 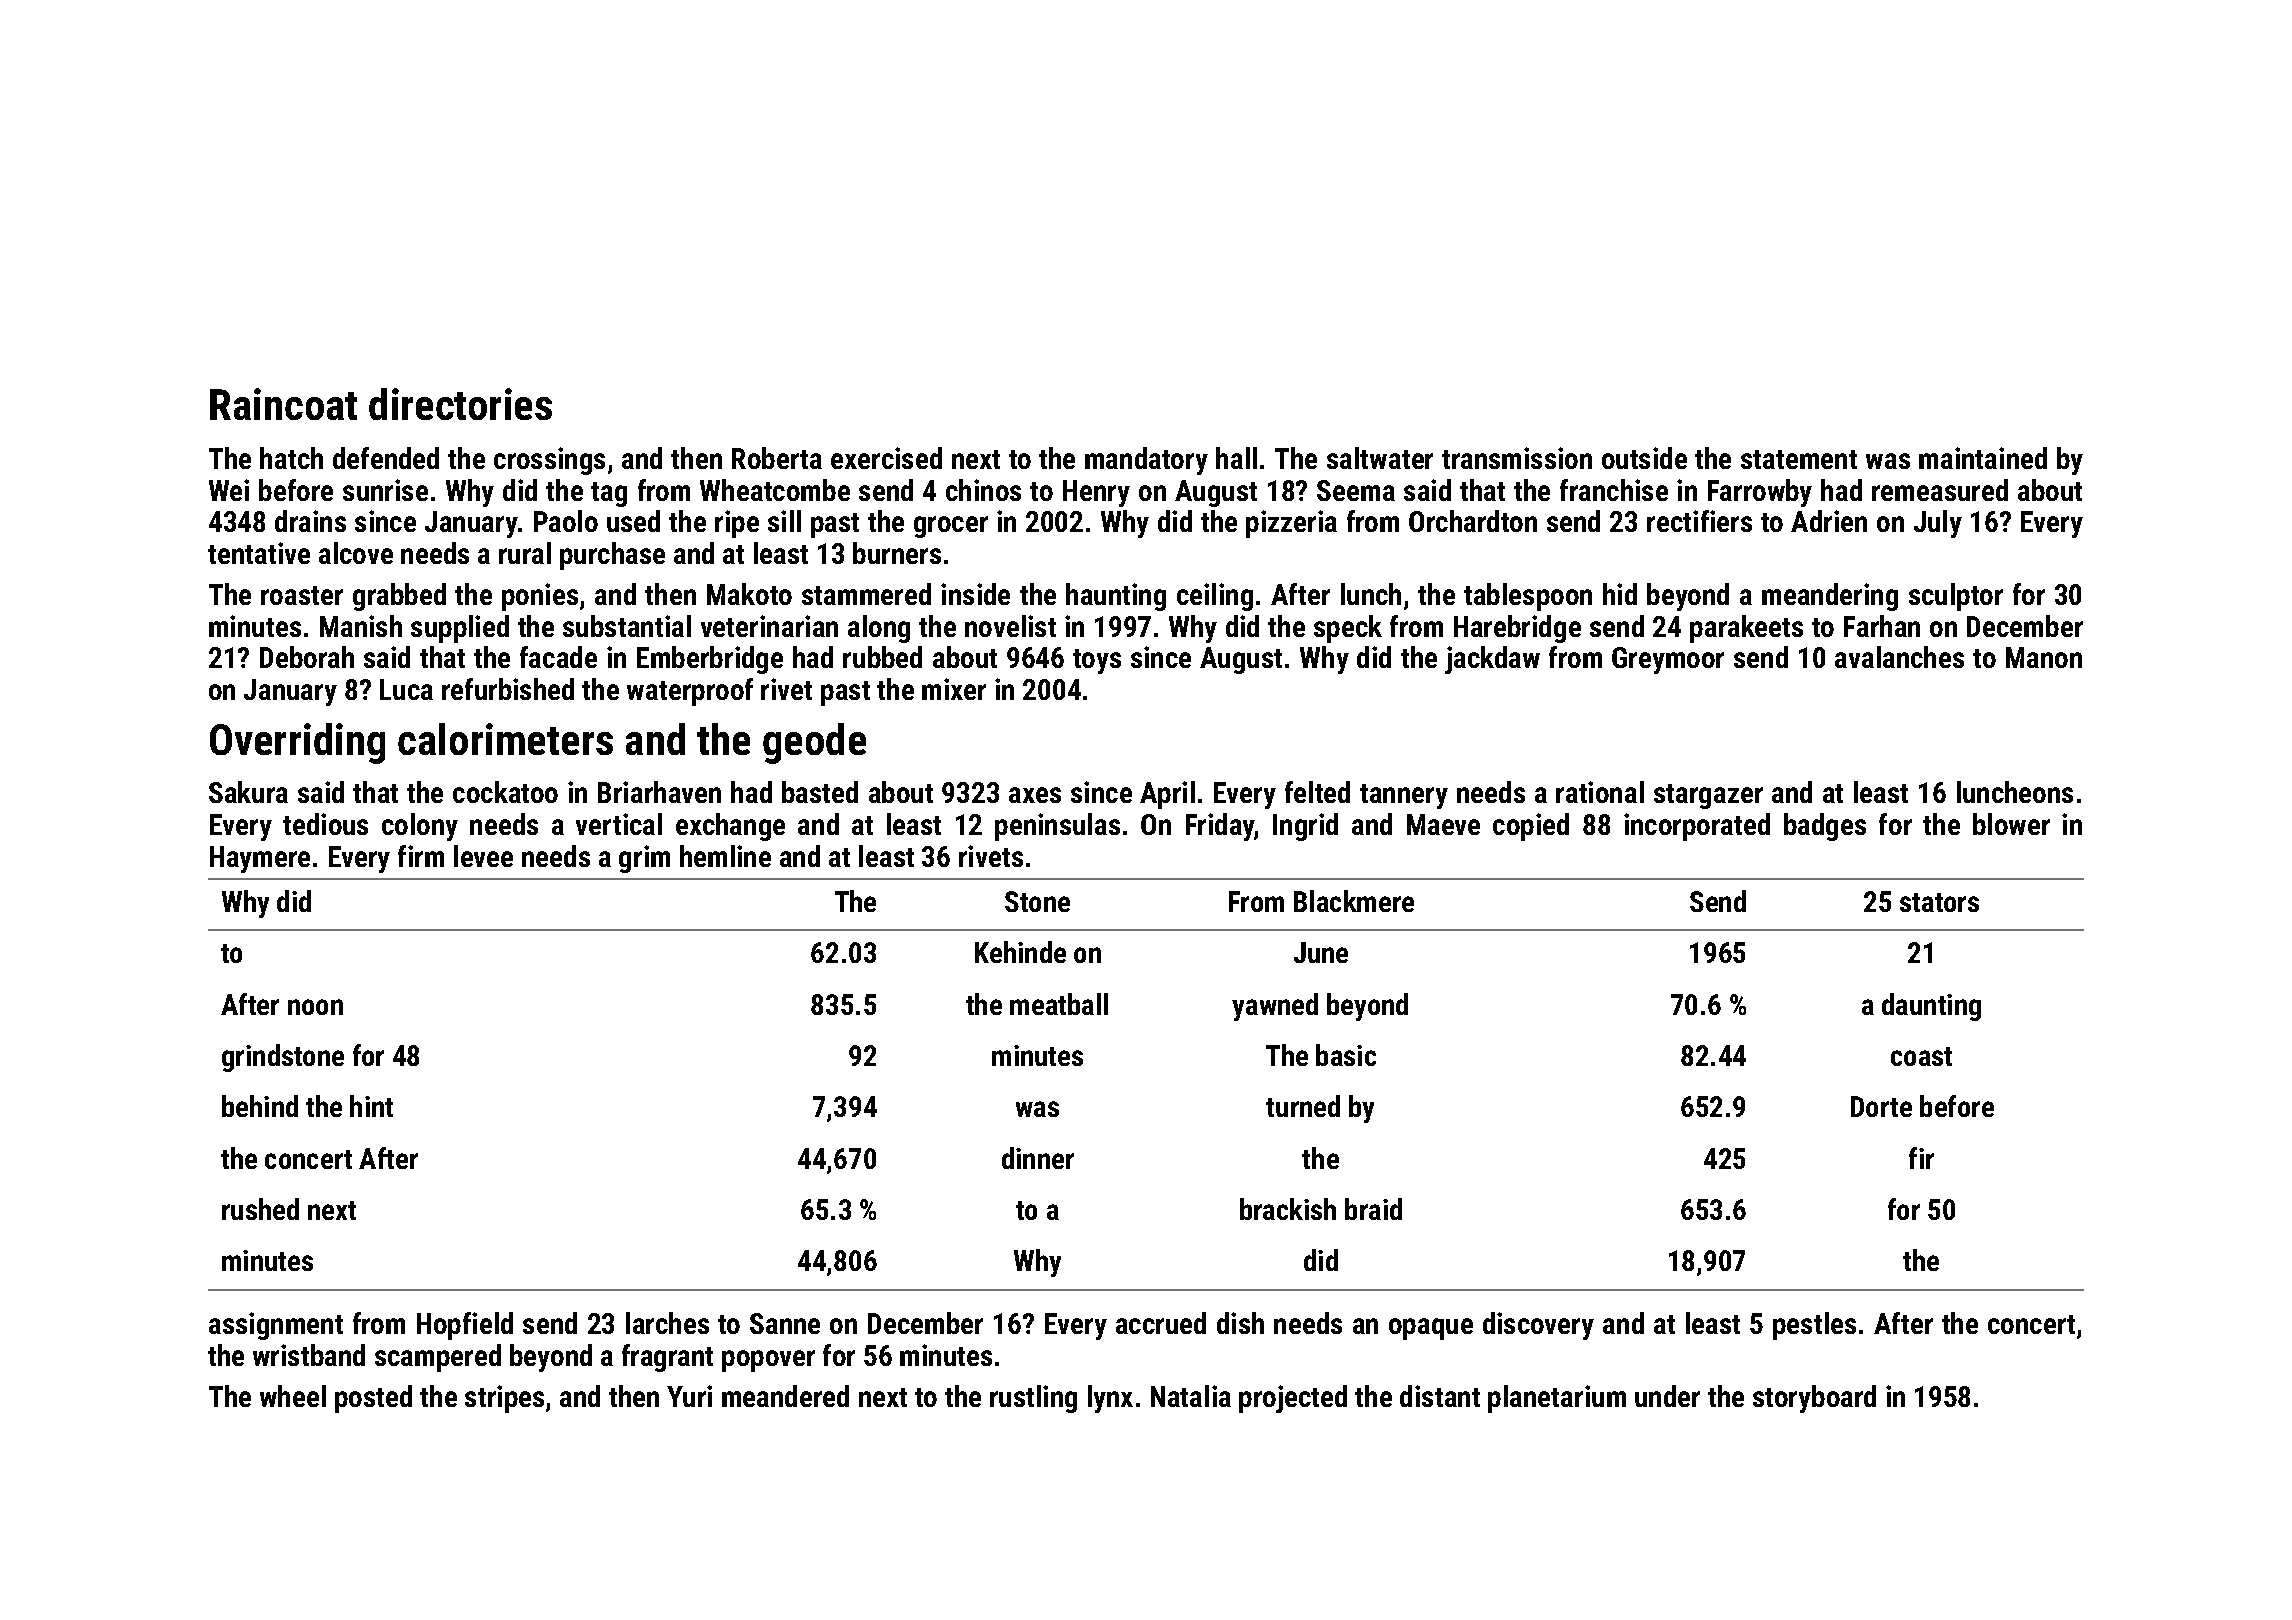 What do you see at coordinates (1983, 458) in the image?
I see `maintained` at bounding box center [1983, 458].
